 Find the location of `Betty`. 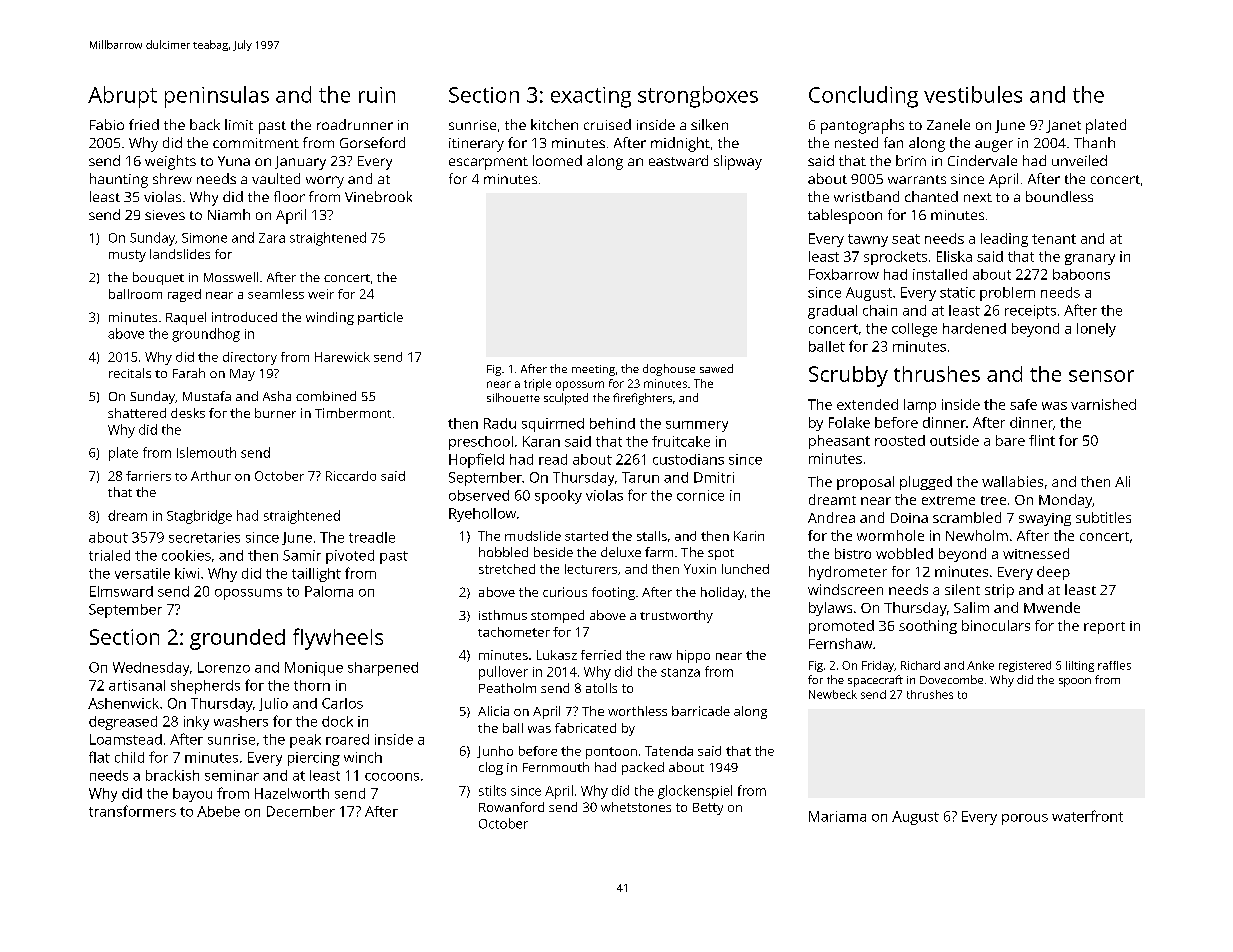

Betty is located at coordinates (708, 809).
